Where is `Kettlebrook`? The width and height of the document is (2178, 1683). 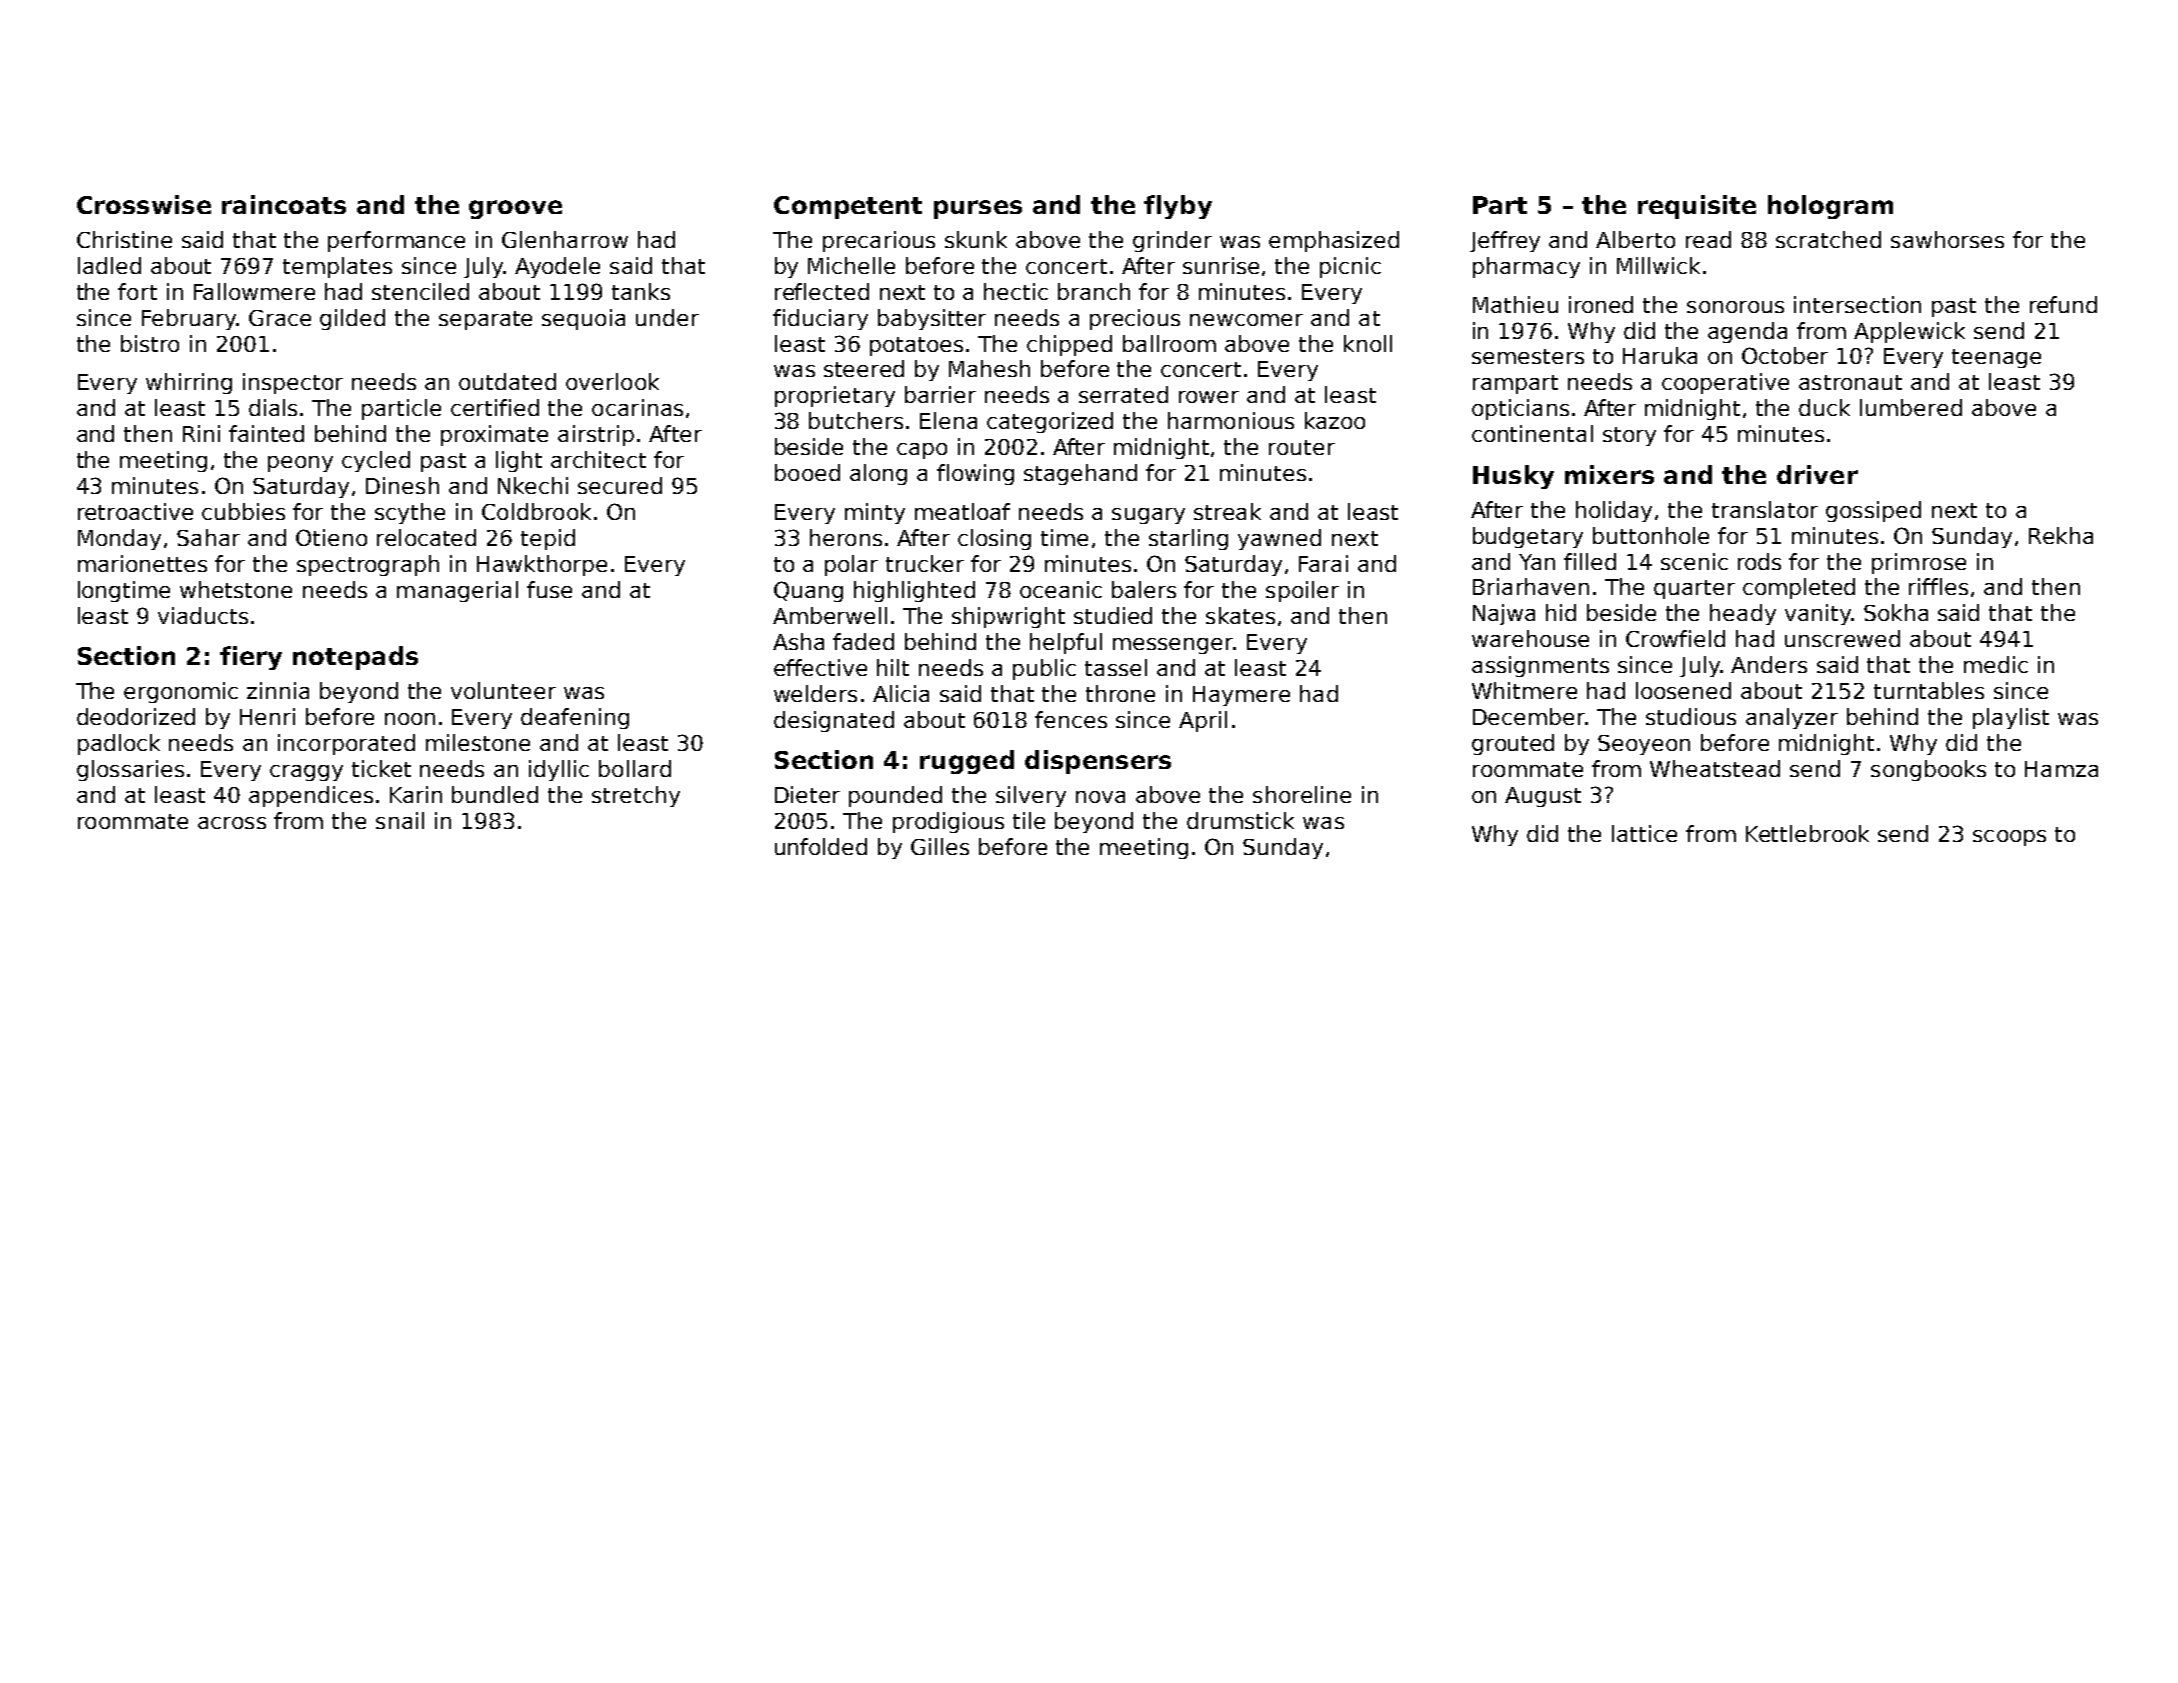
Kettlebrook is located at coordinates (1807, 833).
